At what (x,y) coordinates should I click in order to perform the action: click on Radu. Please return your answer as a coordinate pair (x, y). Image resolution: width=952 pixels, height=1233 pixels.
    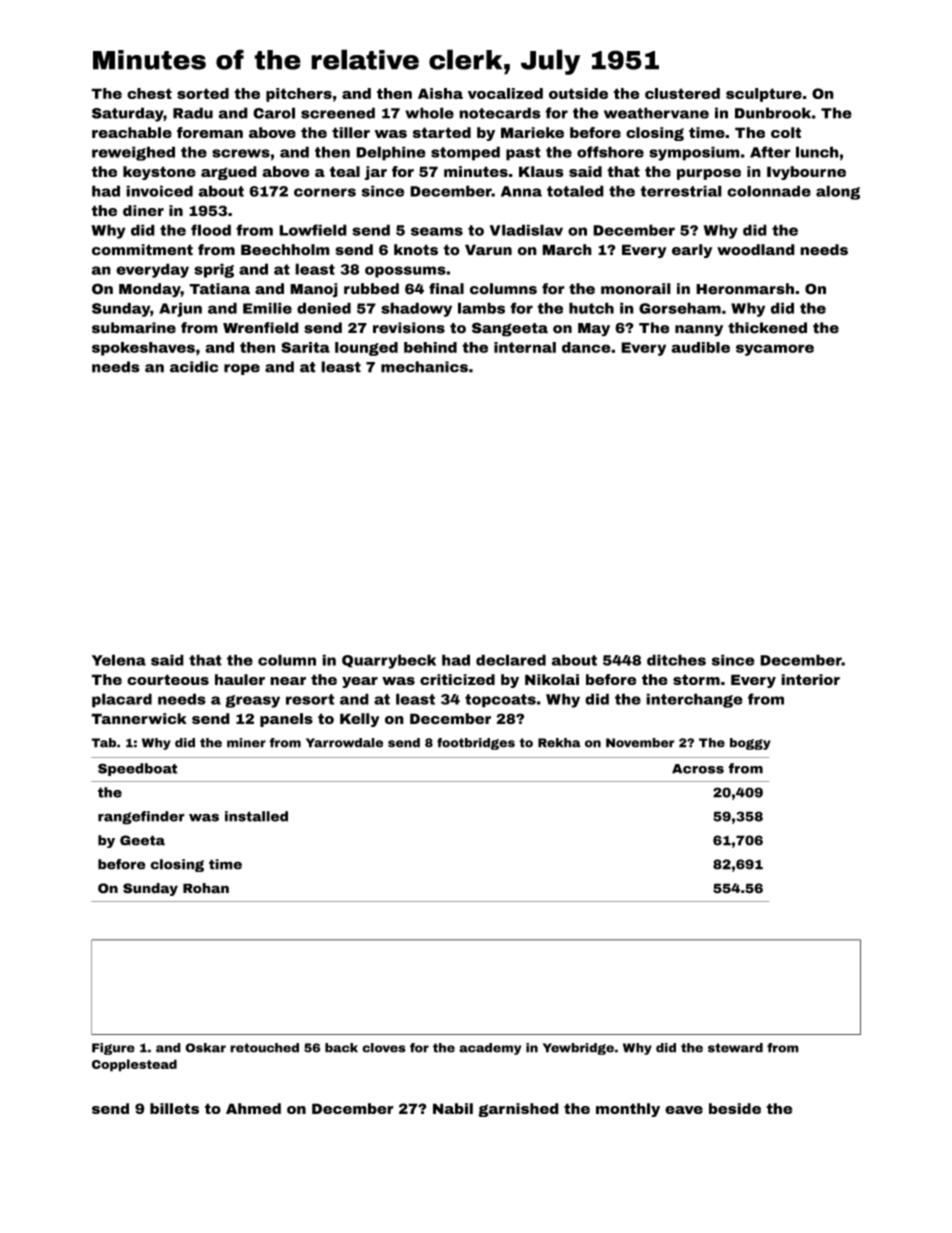
    Looking at the image, I should click on (193, 113).
